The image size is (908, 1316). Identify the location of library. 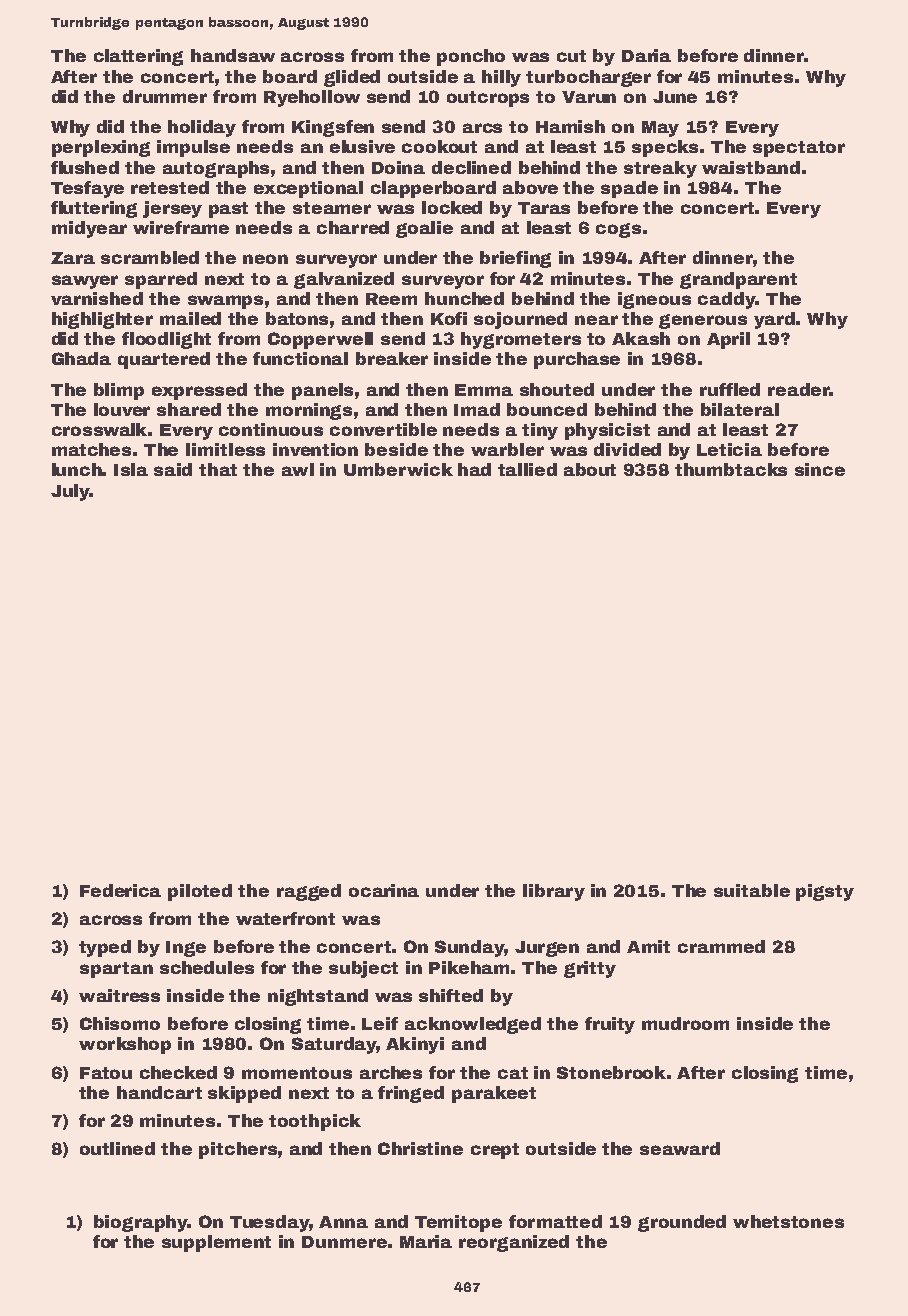
(554, 892).
